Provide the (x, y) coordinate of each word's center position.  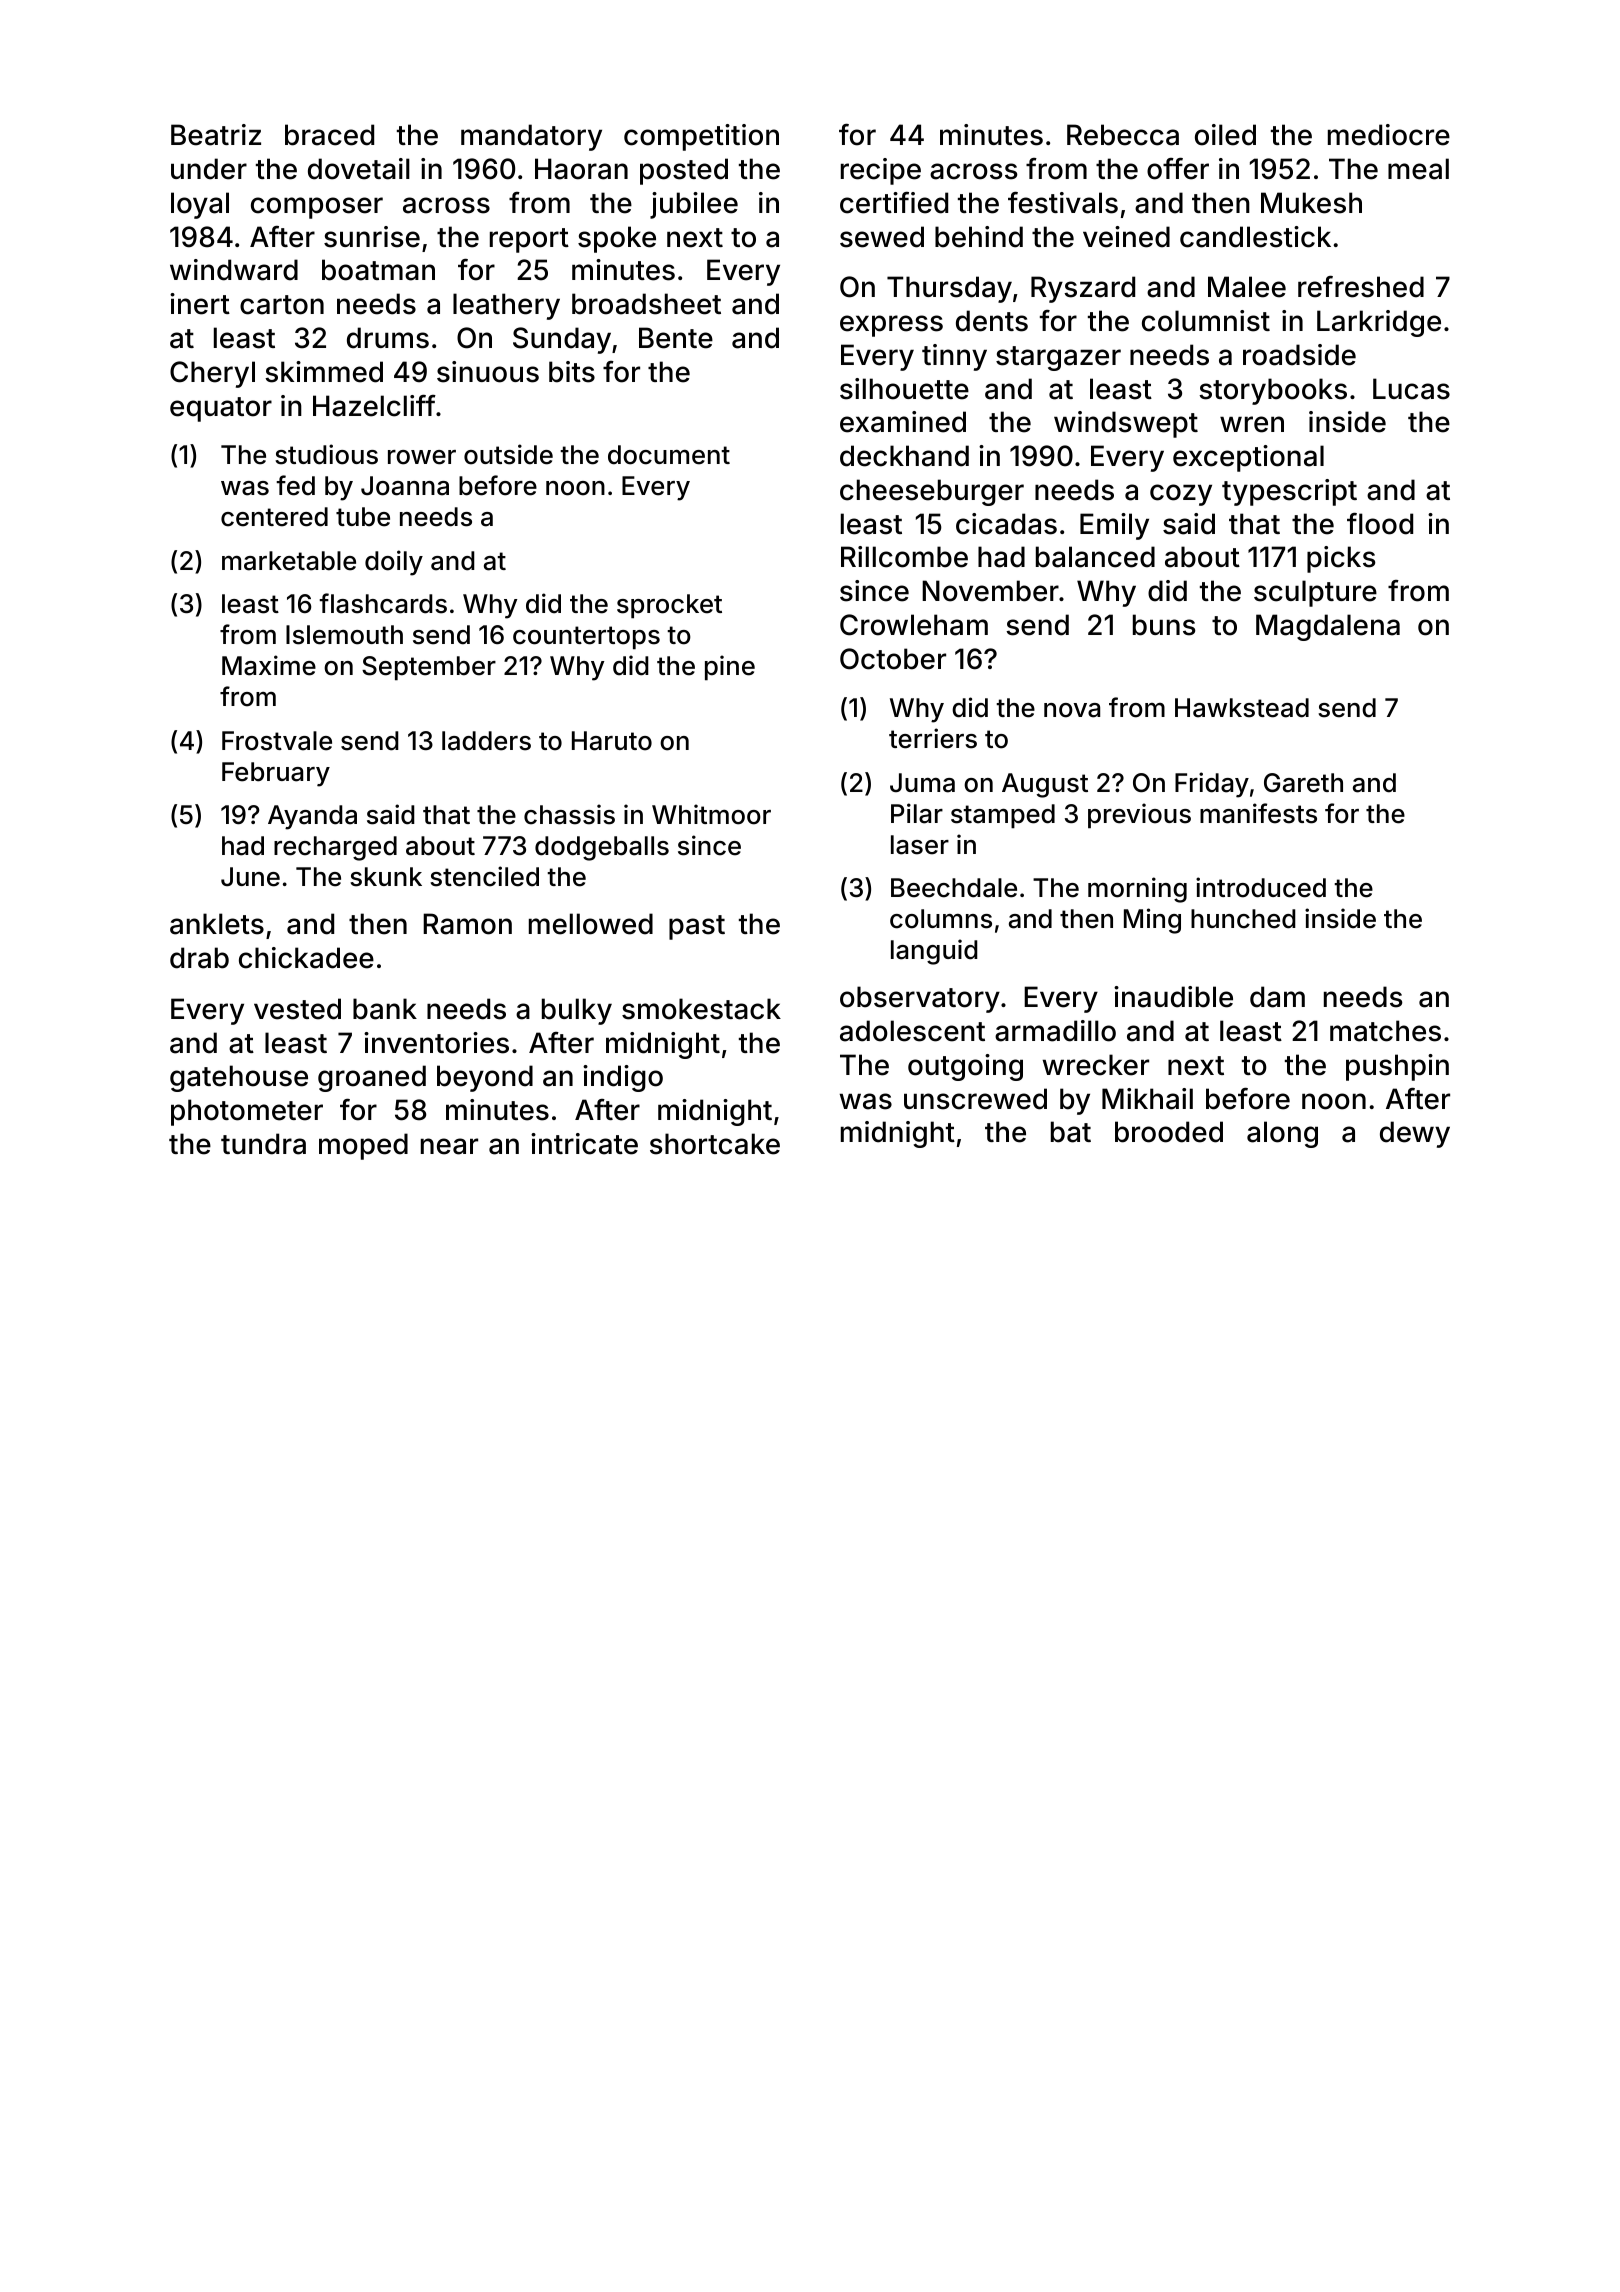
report (529, 240)
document (669, 455)
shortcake (715, 1144)
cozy (1181, 495)
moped (363, 1146)
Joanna (405, 486)
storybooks (1273, 391)
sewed (882, 237)
